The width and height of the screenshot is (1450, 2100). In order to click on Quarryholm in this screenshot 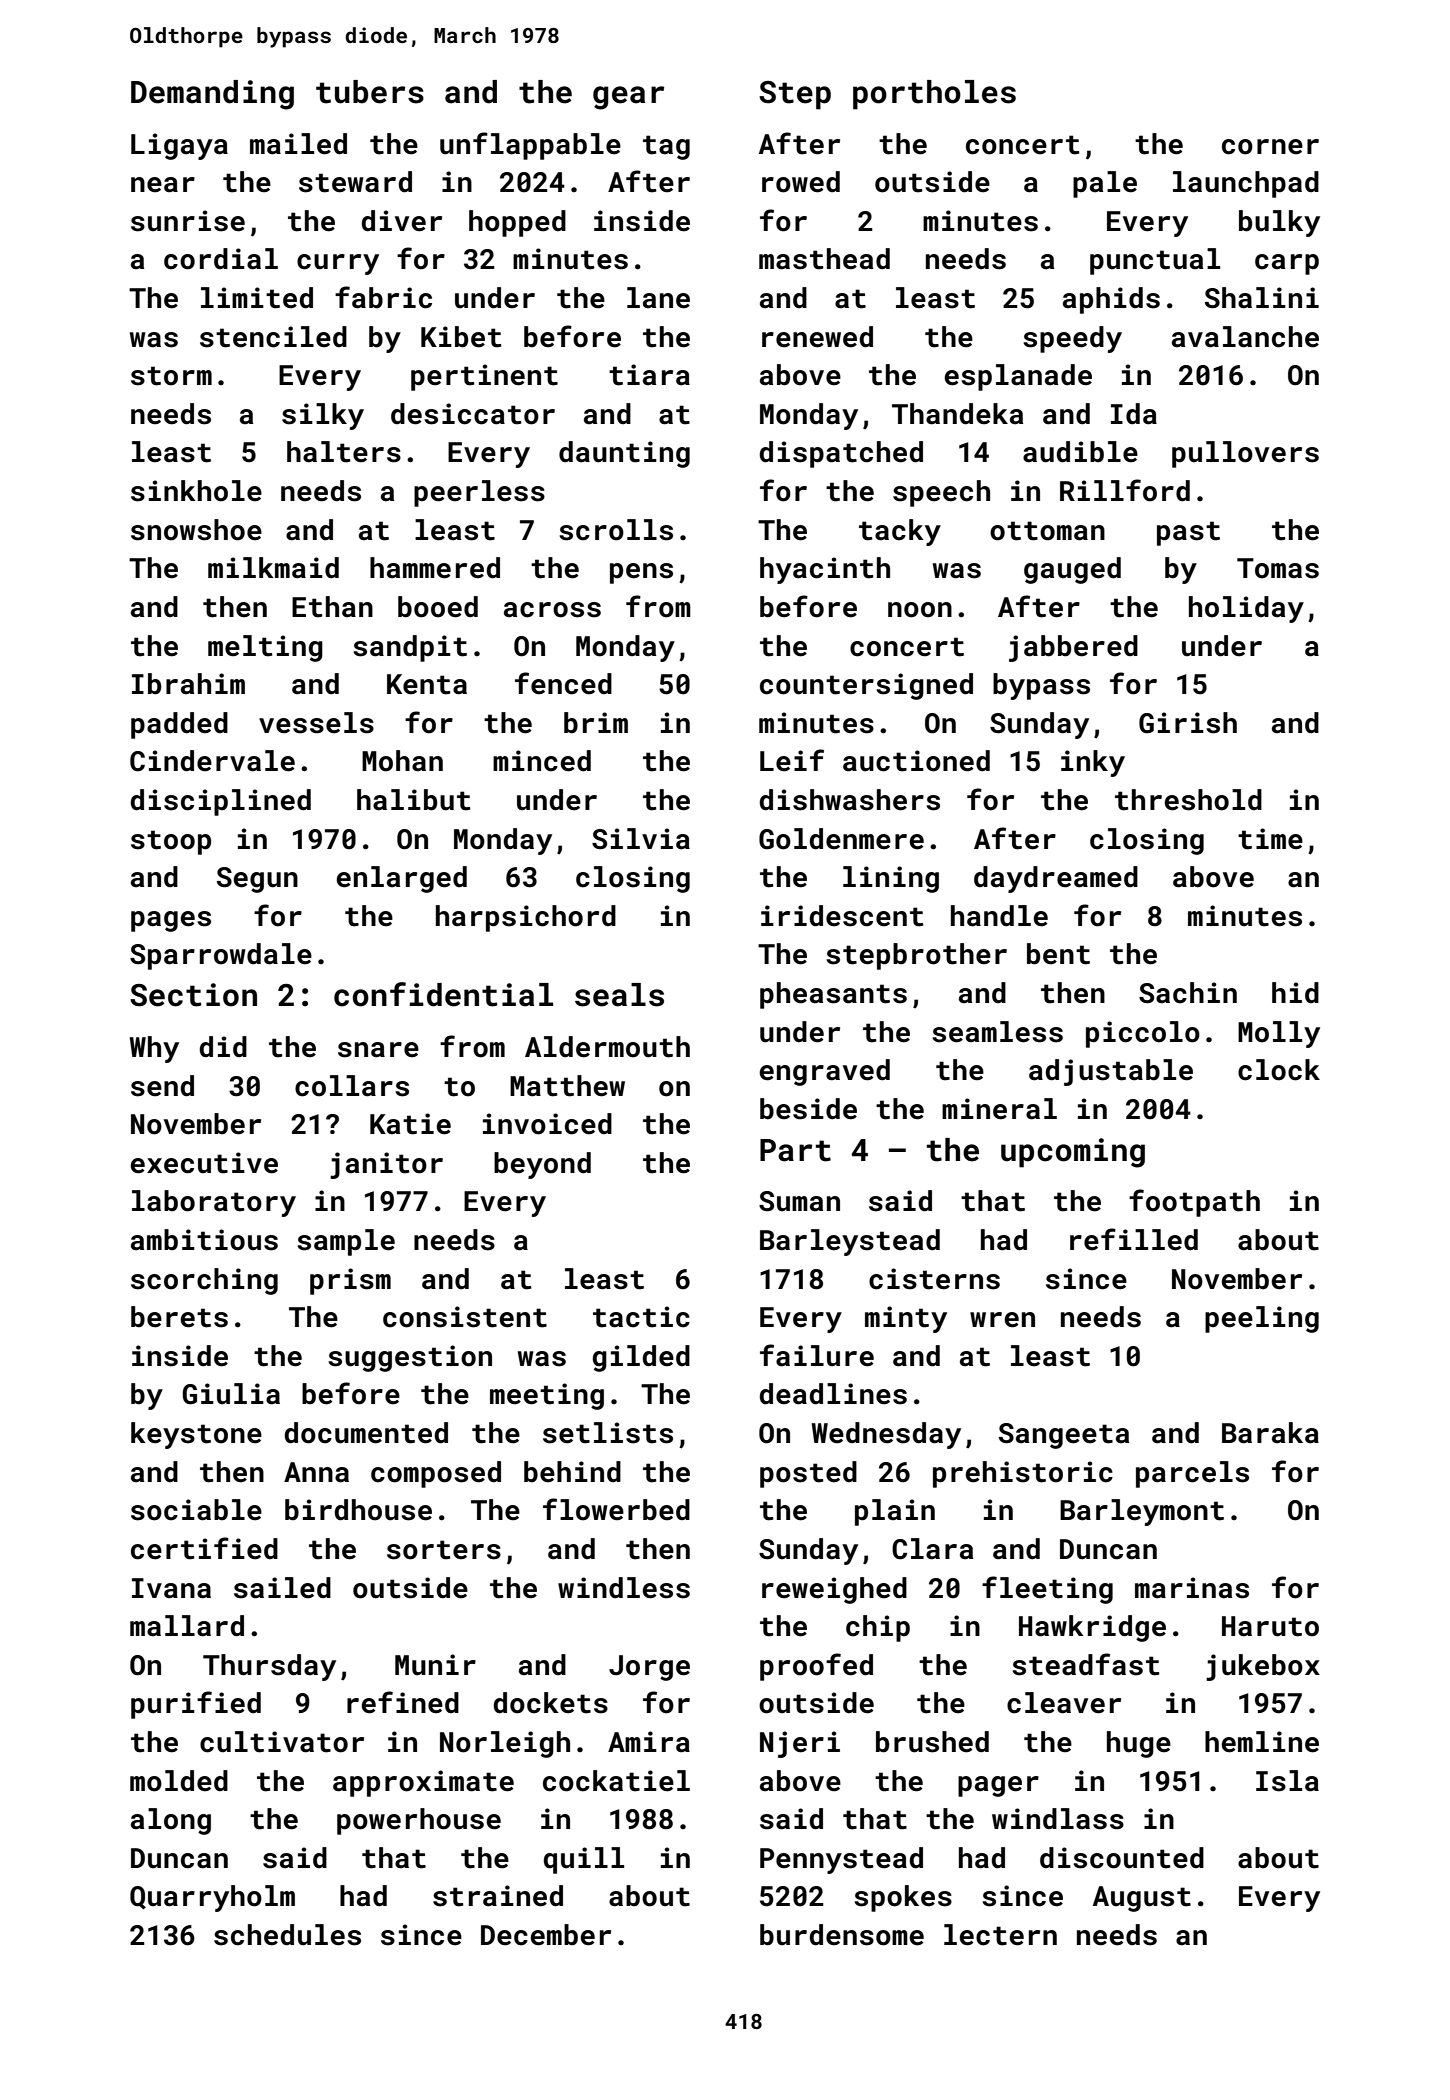, I will do `click(212, 1898)`.
